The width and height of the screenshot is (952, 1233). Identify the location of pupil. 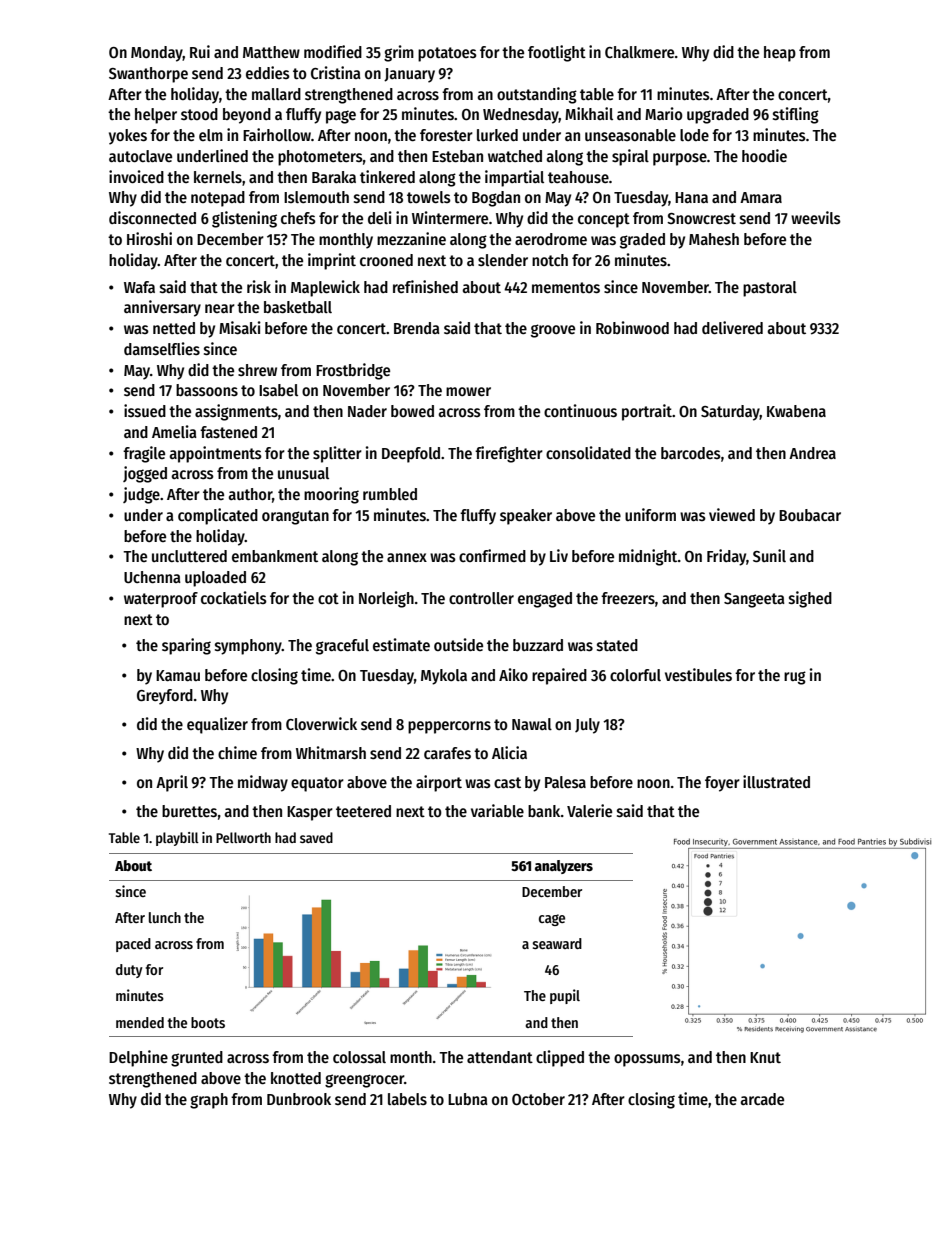
(565, 996).
